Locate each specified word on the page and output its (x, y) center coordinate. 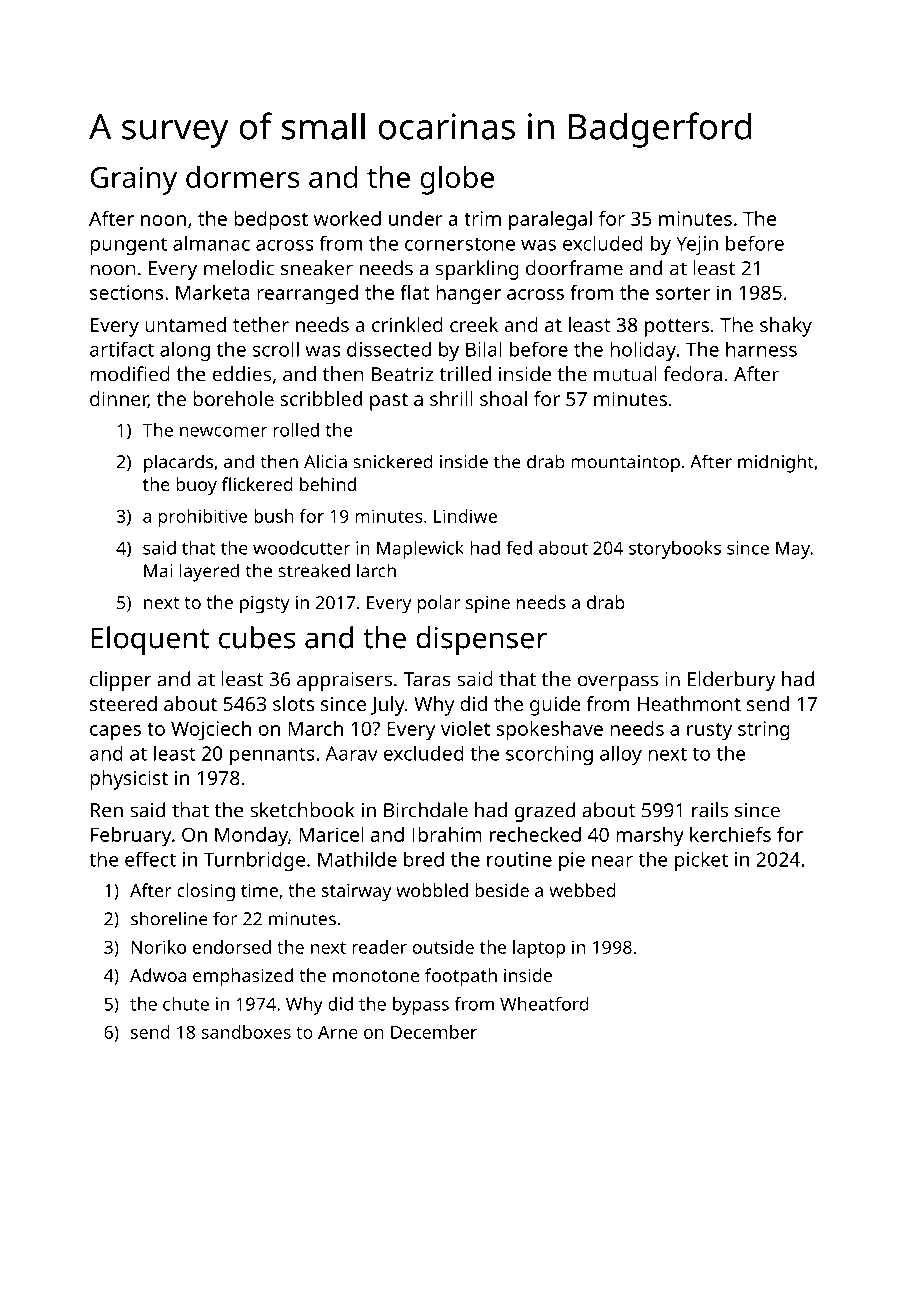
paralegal (550, 221)
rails (710, 810)
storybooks (675, 550)
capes (115, 733)
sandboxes (246, 1032)
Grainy (134, 180)
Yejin (697, 245)
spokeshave (550, 731)
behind (328, 484)
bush (274, 516)
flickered (257, 484)
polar (439, 604)
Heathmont (689, 703)
